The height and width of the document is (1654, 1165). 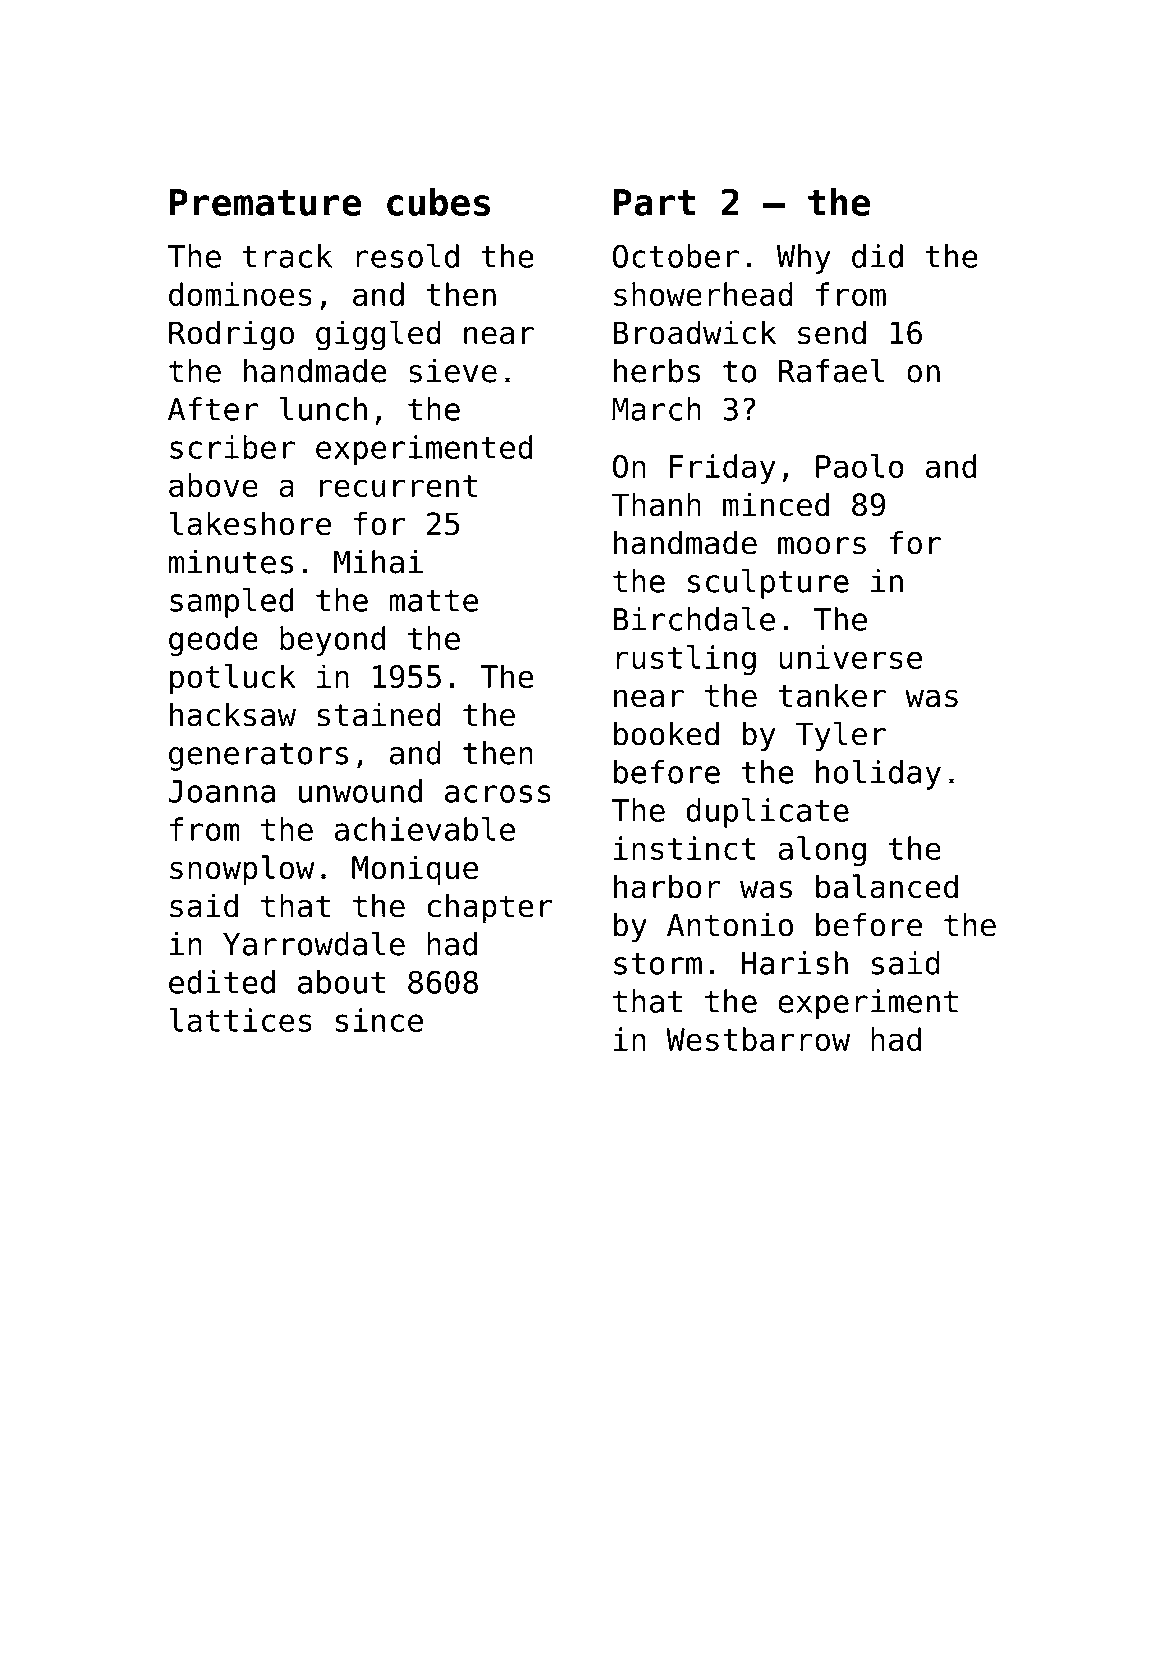 What do you see at coordinates (490, 908) in the document?
I see `chapter` at bounding box center [490, 908].
